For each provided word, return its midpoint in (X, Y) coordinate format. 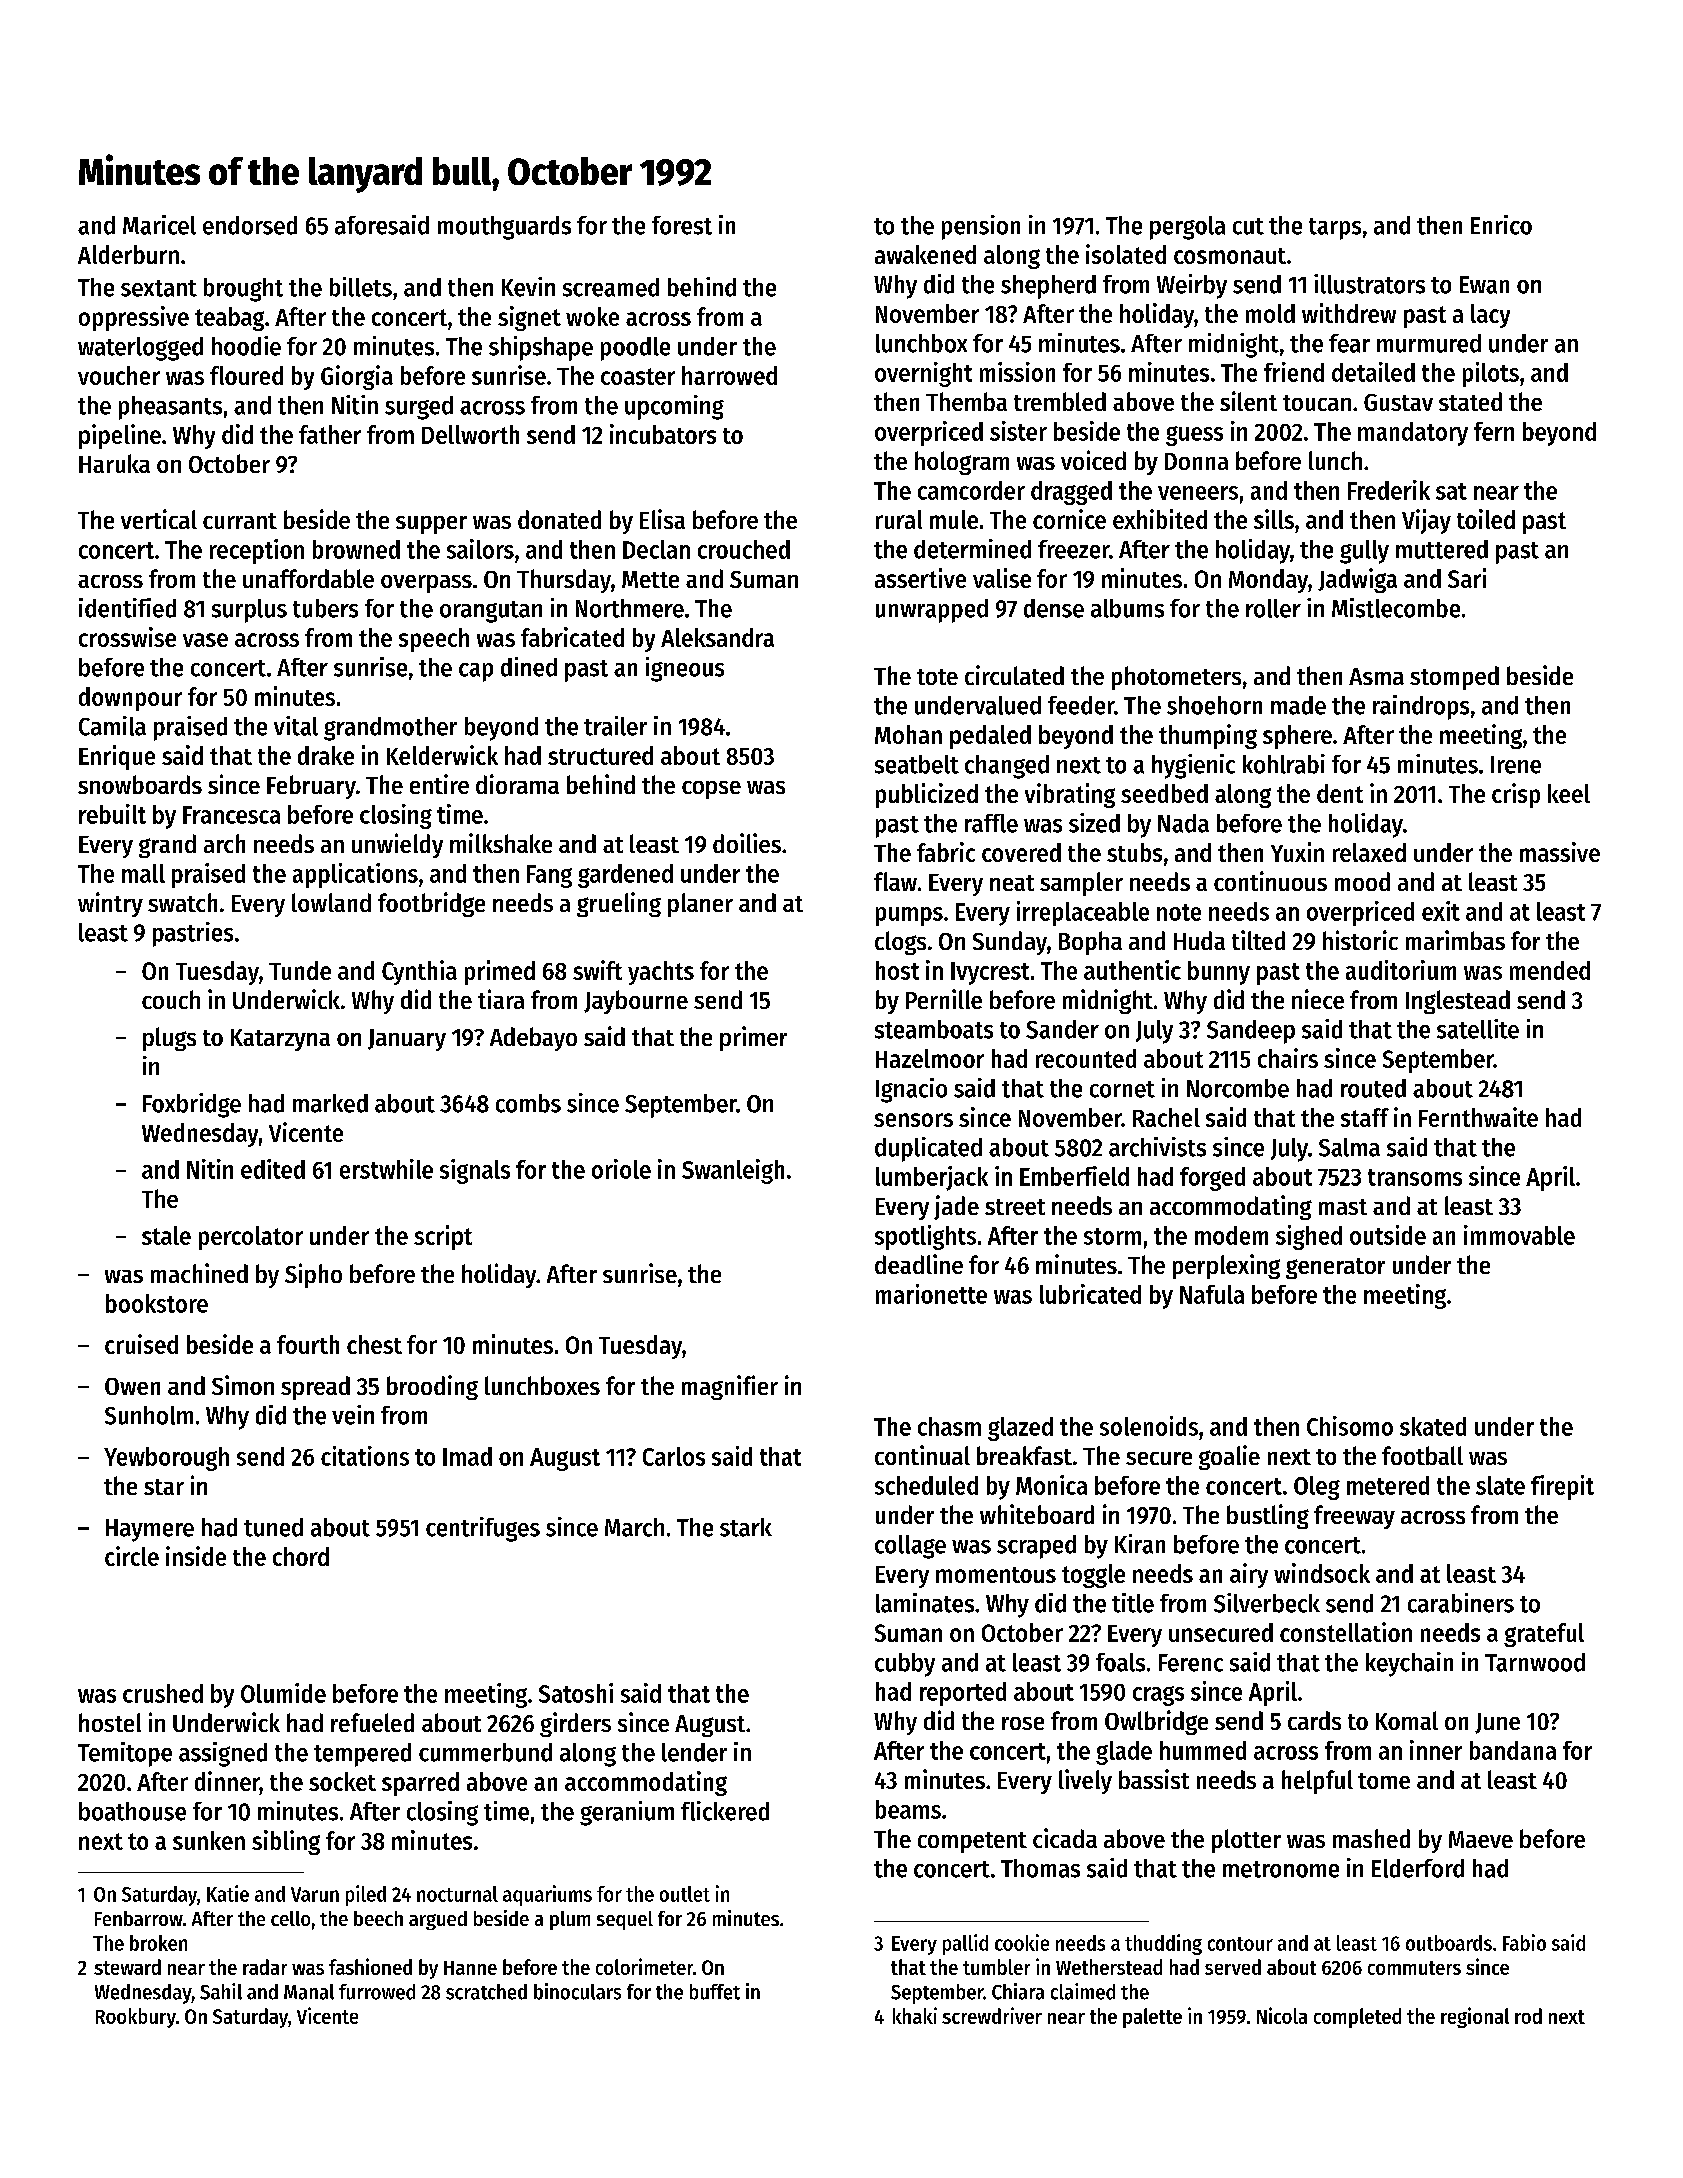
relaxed (1369, 852)
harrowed (729, 375)
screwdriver (992, 2015)
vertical (159, 519)
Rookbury (136, 2018)
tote (937, 677)
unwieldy (397, 845)
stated (1470, 401)
